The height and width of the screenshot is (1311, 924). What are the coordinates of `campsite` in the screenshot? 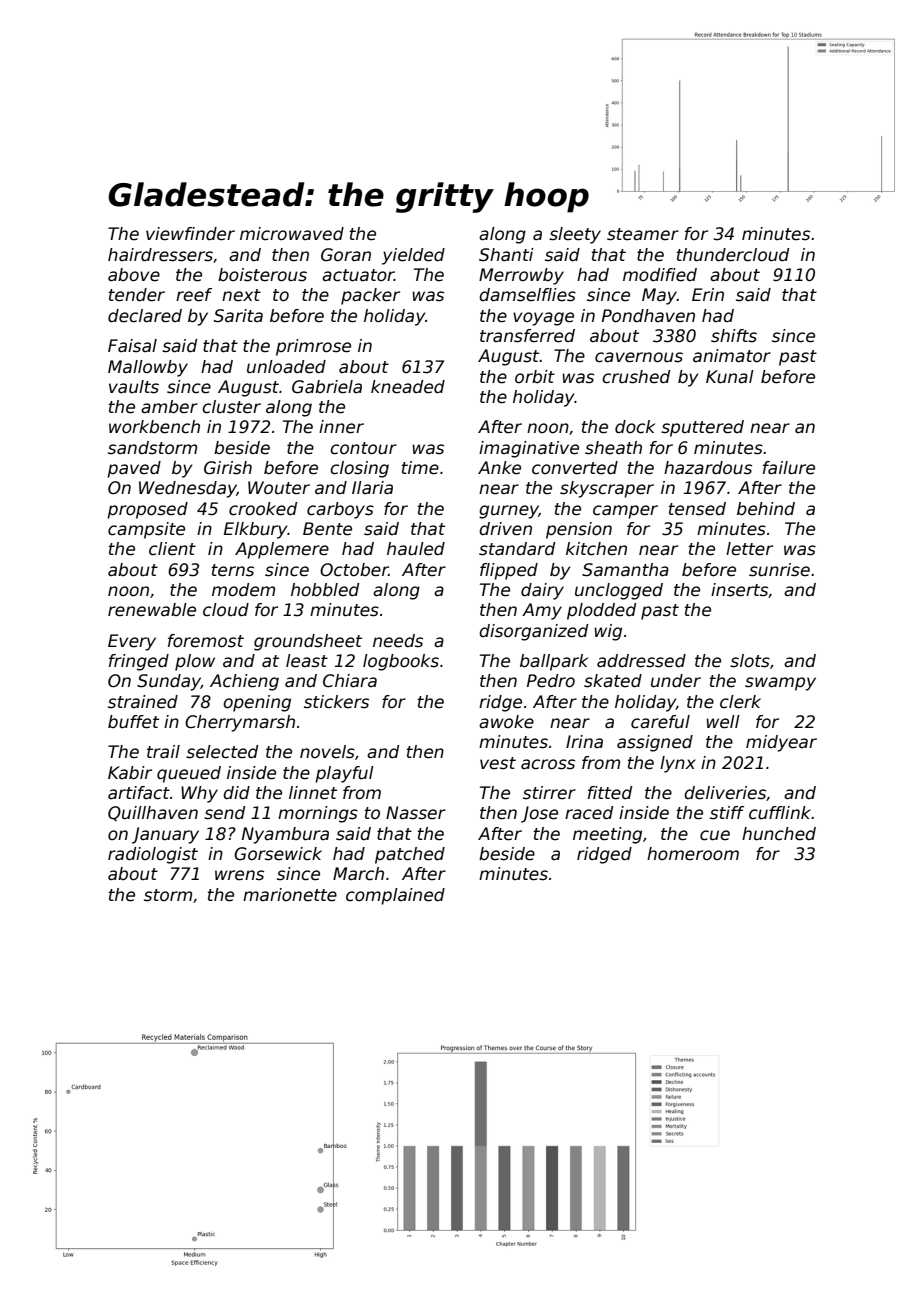 It's located at (146, 530).
